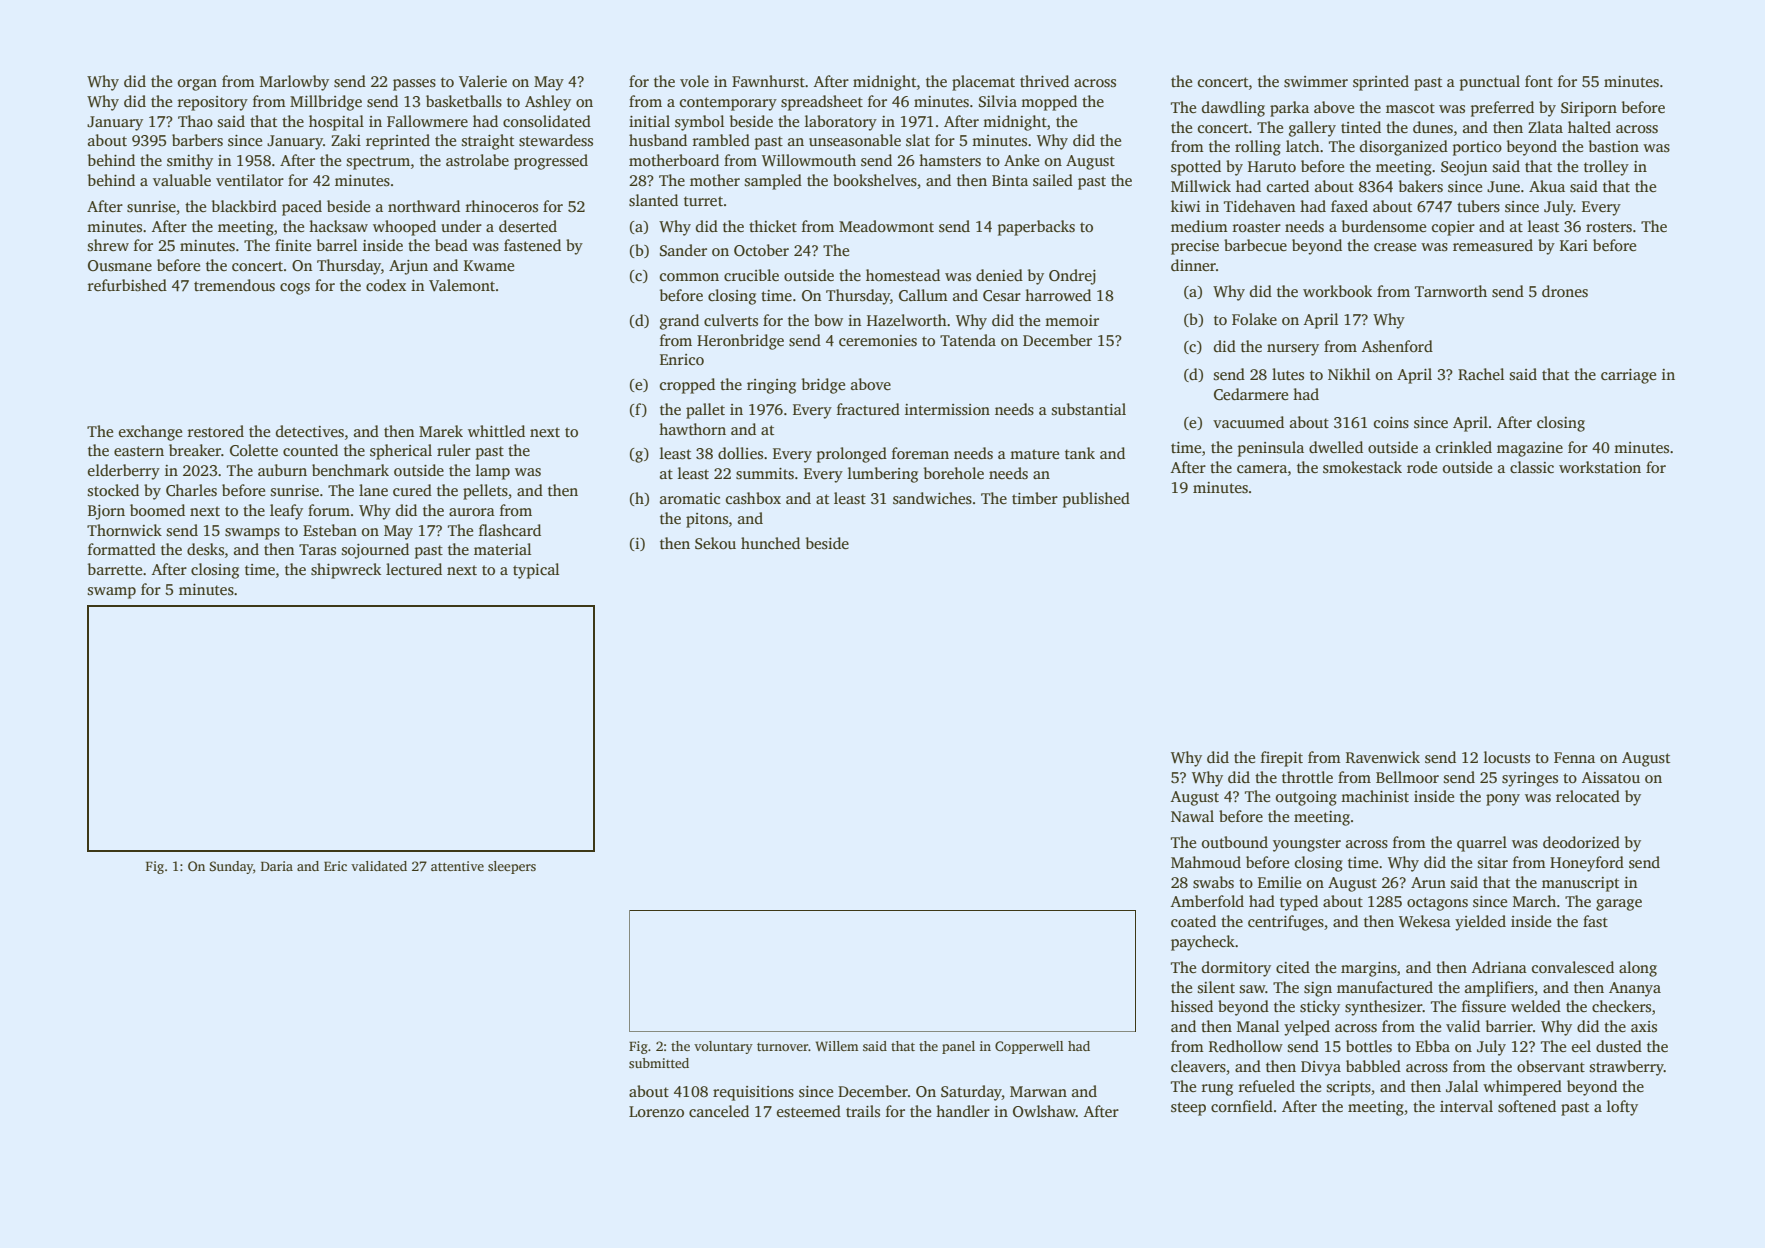 The height and width of the screenshot is (1248, 1765). I want to click on laboratory, so click(841, 123).
